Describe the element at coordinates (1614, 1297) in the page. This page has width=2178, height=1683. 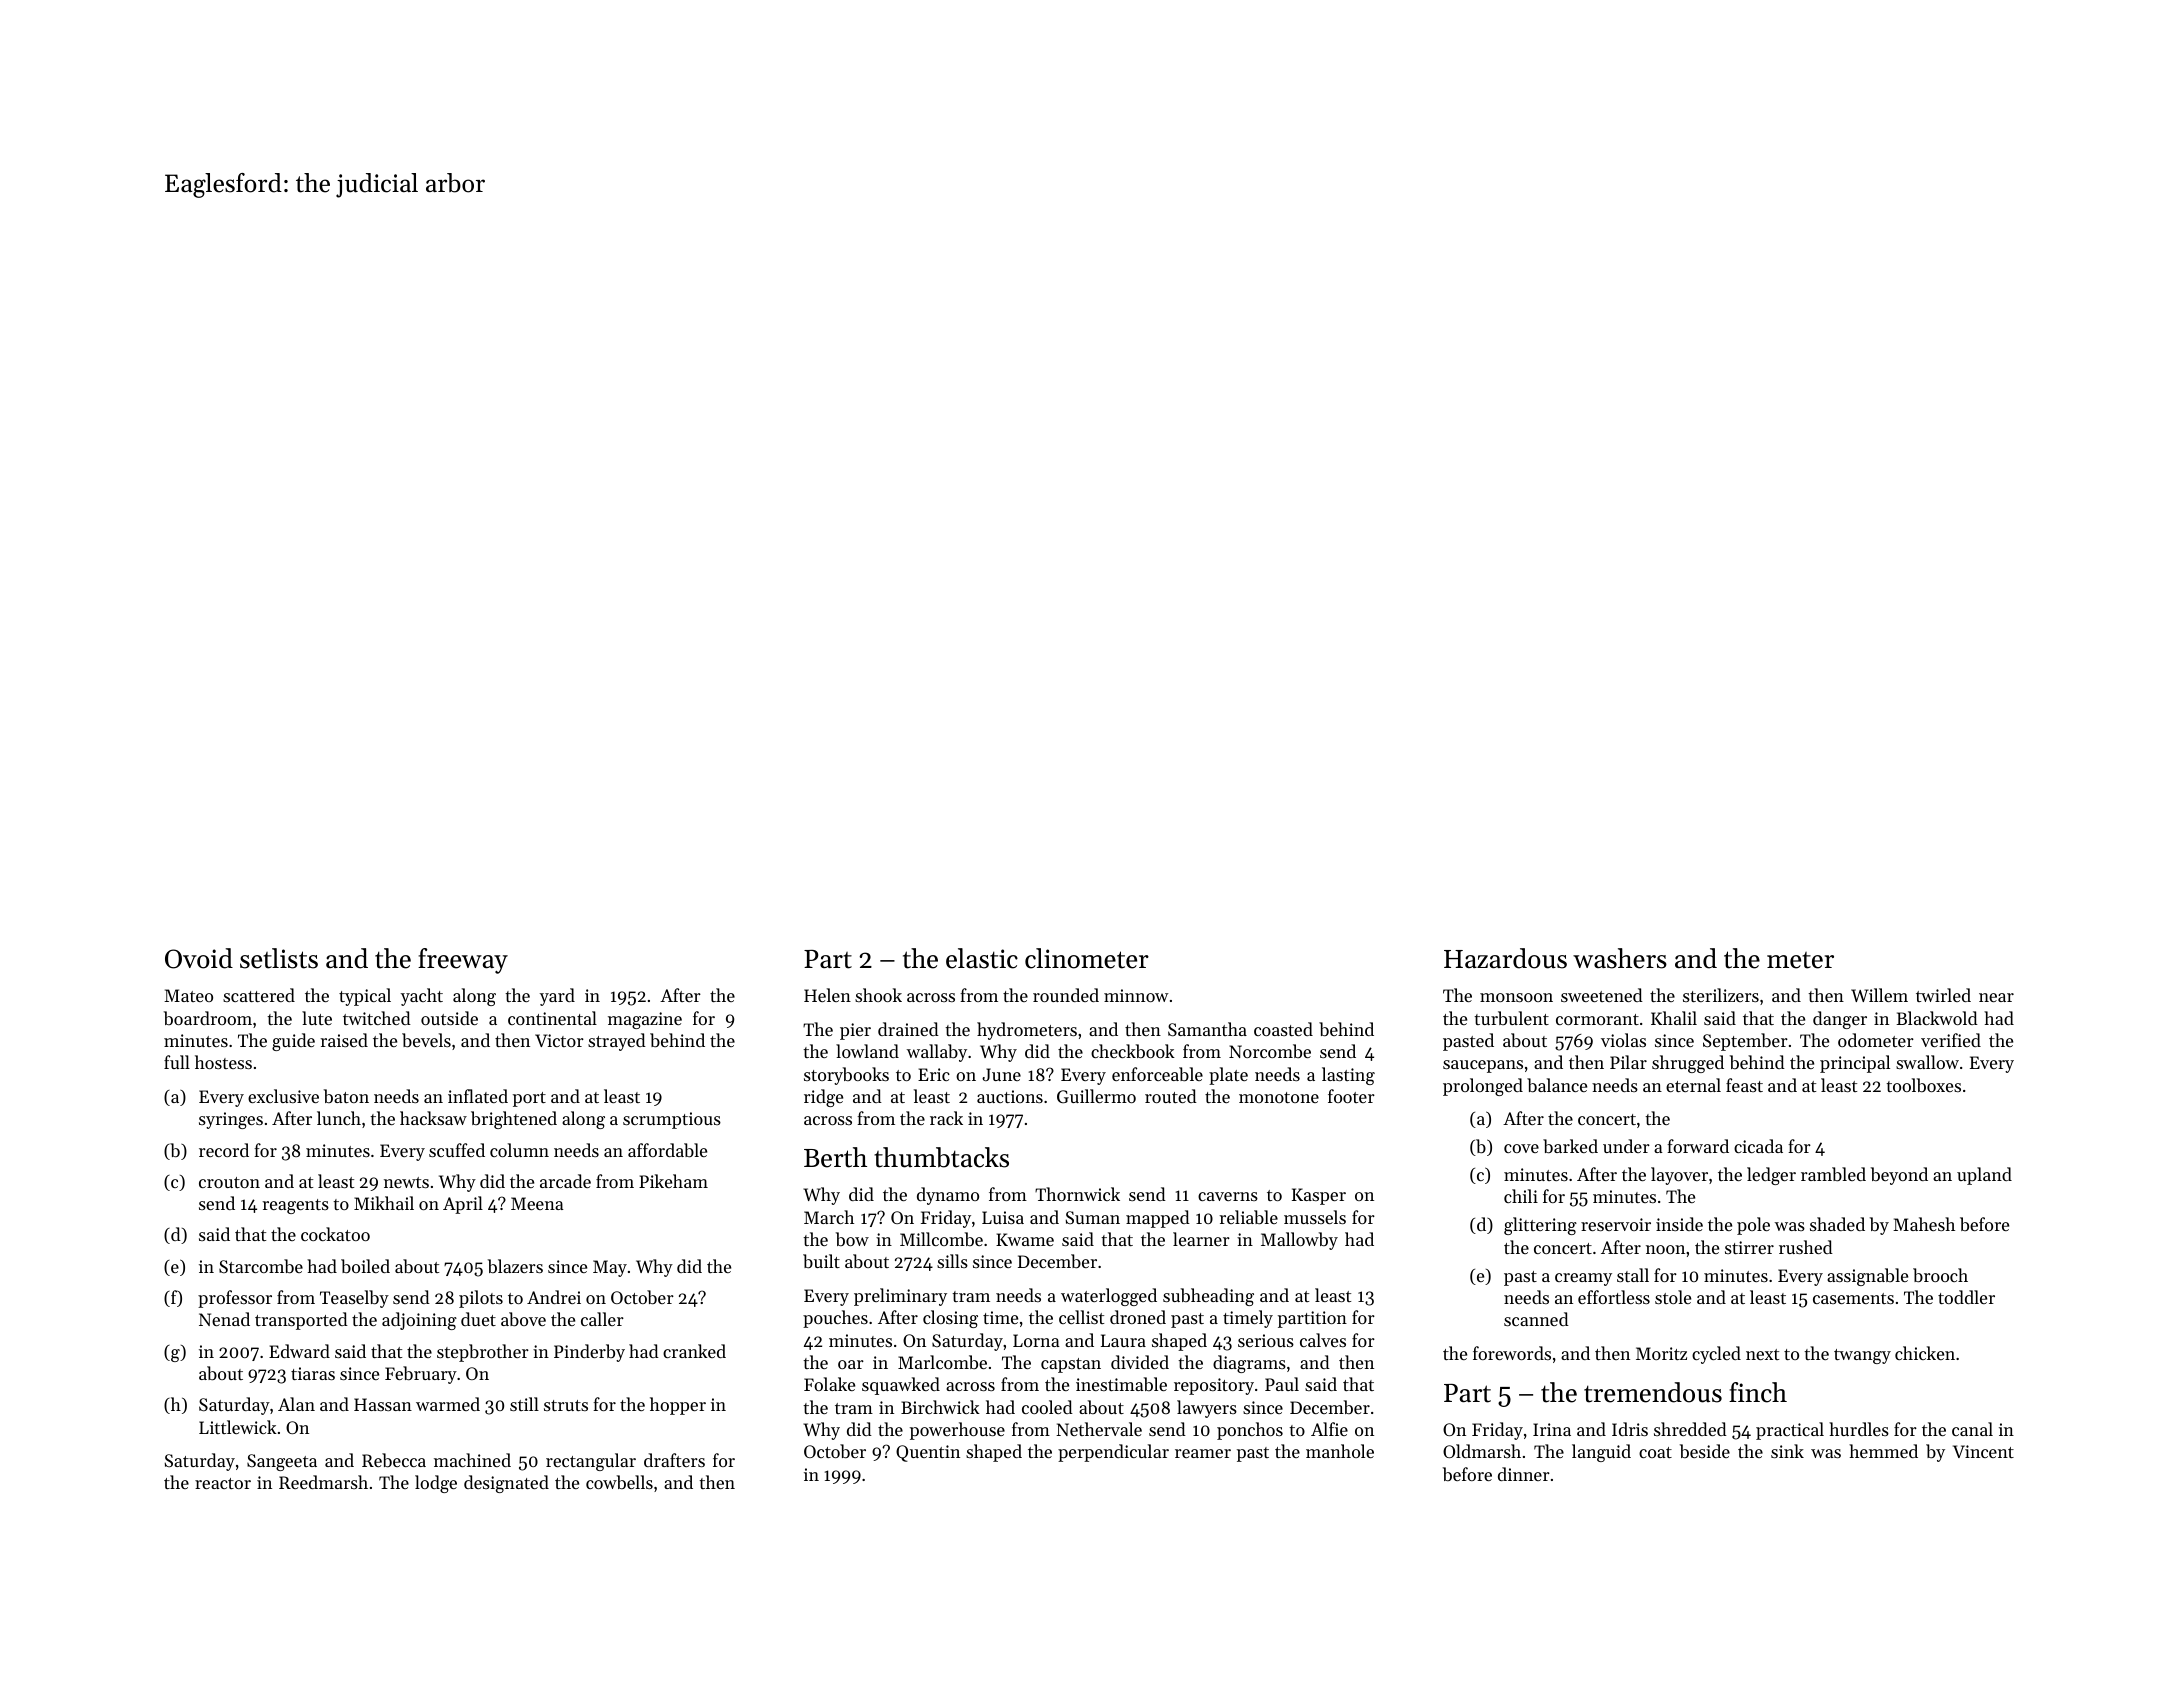
I see `effortless` at that location.
